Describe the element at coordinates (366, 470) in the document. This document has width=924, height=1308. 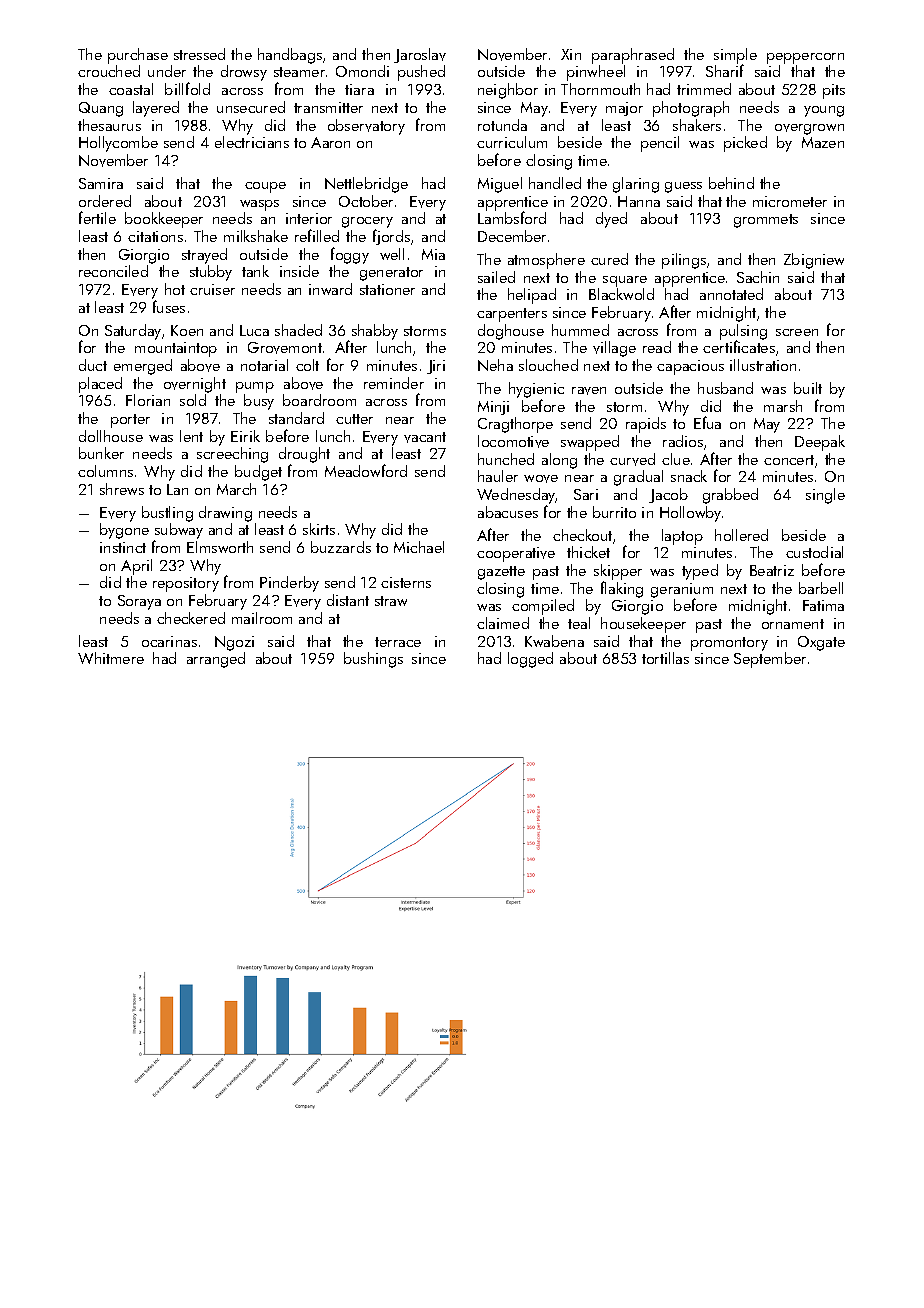
I see `Meadowford` at that location.
